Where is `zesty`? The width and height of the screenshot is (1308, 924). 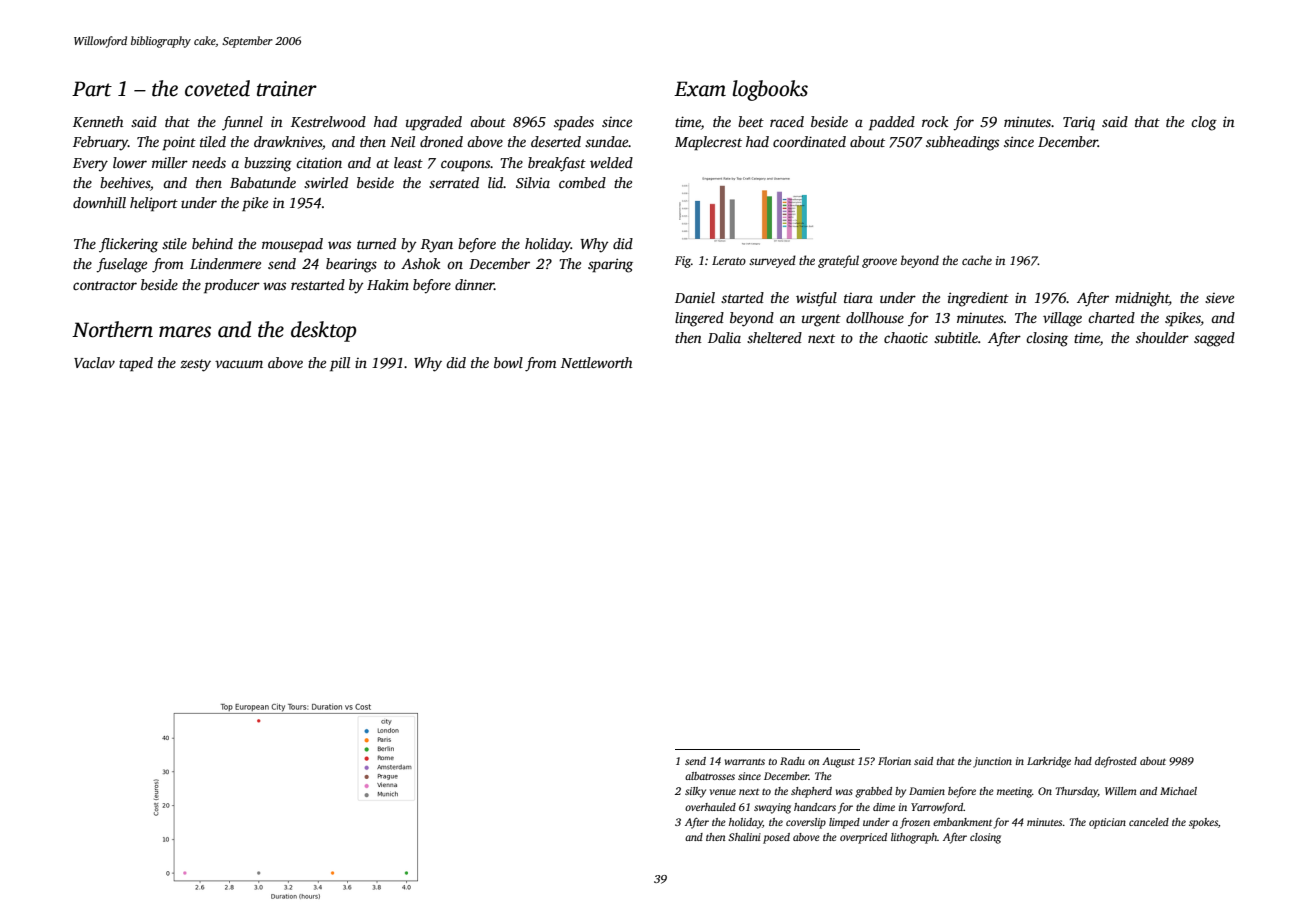
zesty is located at coordinates (195, 365).
